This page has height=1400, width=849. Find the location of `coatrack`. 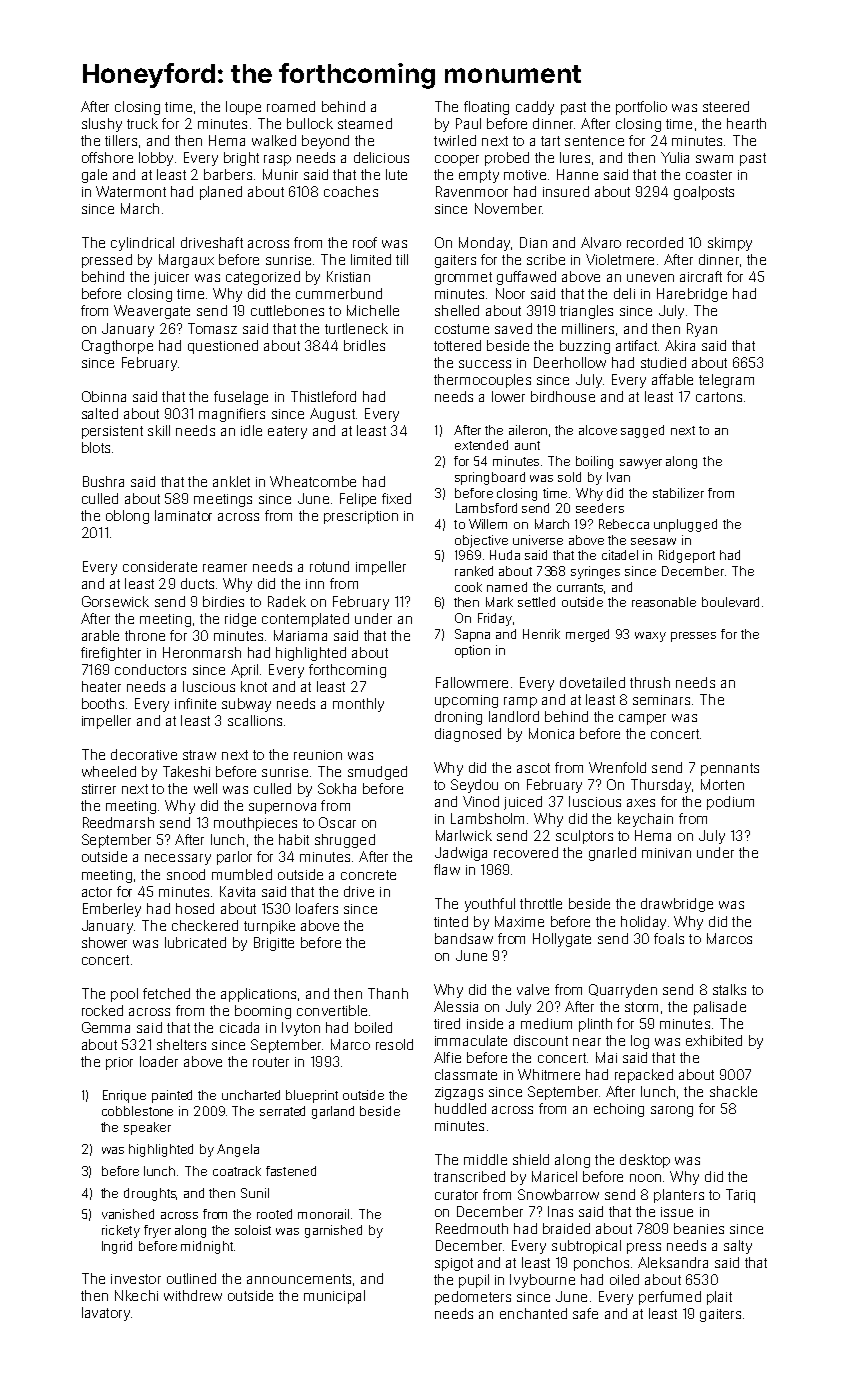

coatrack is located at coordinates (237, 1171).
